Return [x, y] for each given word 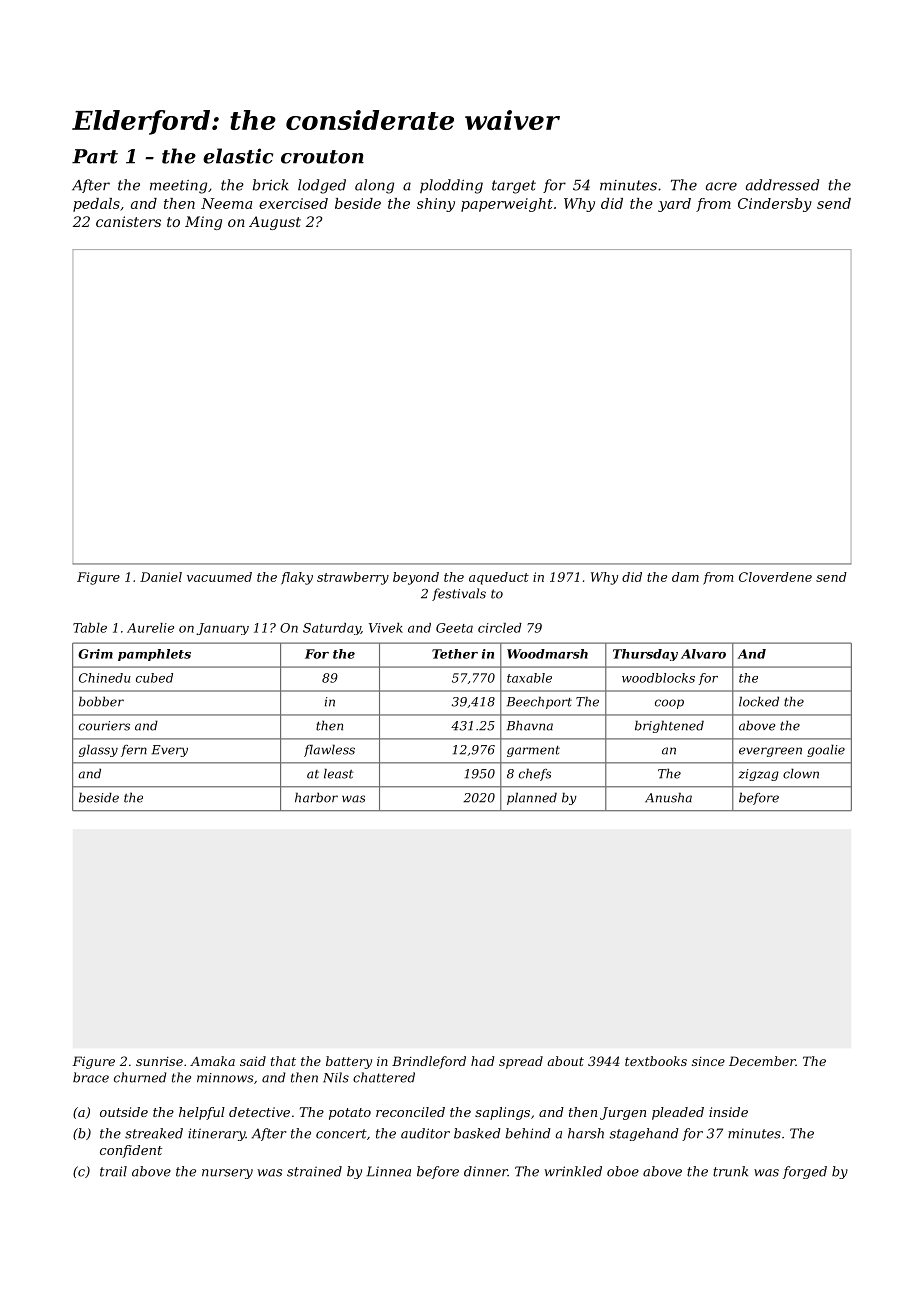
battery [349, 1062]
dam [685, 577]
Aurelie [150, 628]
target [514, 187]
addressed [782, 185]
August [275, 223]
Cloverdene [775, 577]
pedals [96, 205]
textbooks [656, 1061]
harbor [316, 797]
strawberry [353, 578]
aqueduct [499, 578]
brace [91, 1077]
